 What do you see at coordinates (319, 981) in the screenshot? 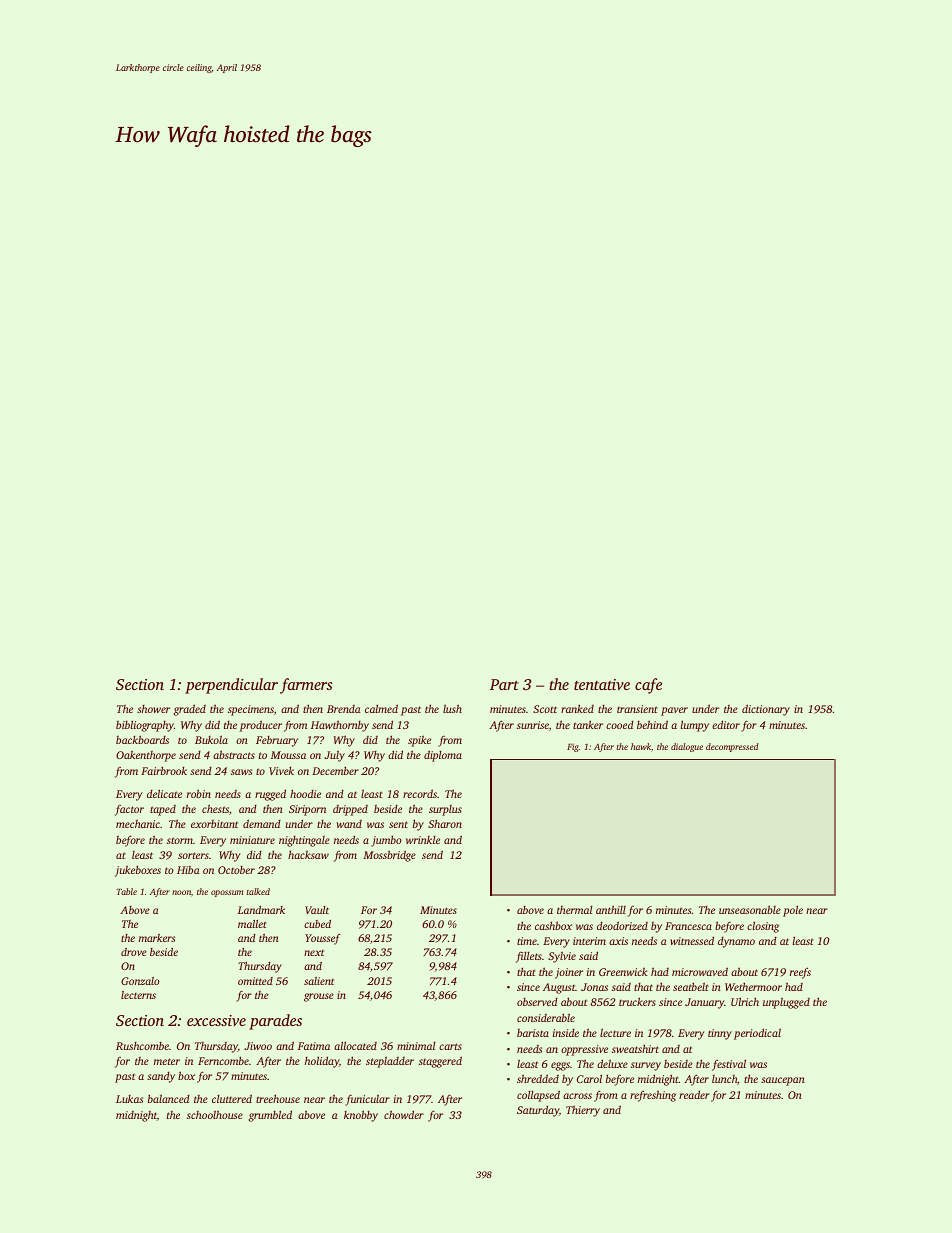
I see `salient` at bounding box center [319, 981].
